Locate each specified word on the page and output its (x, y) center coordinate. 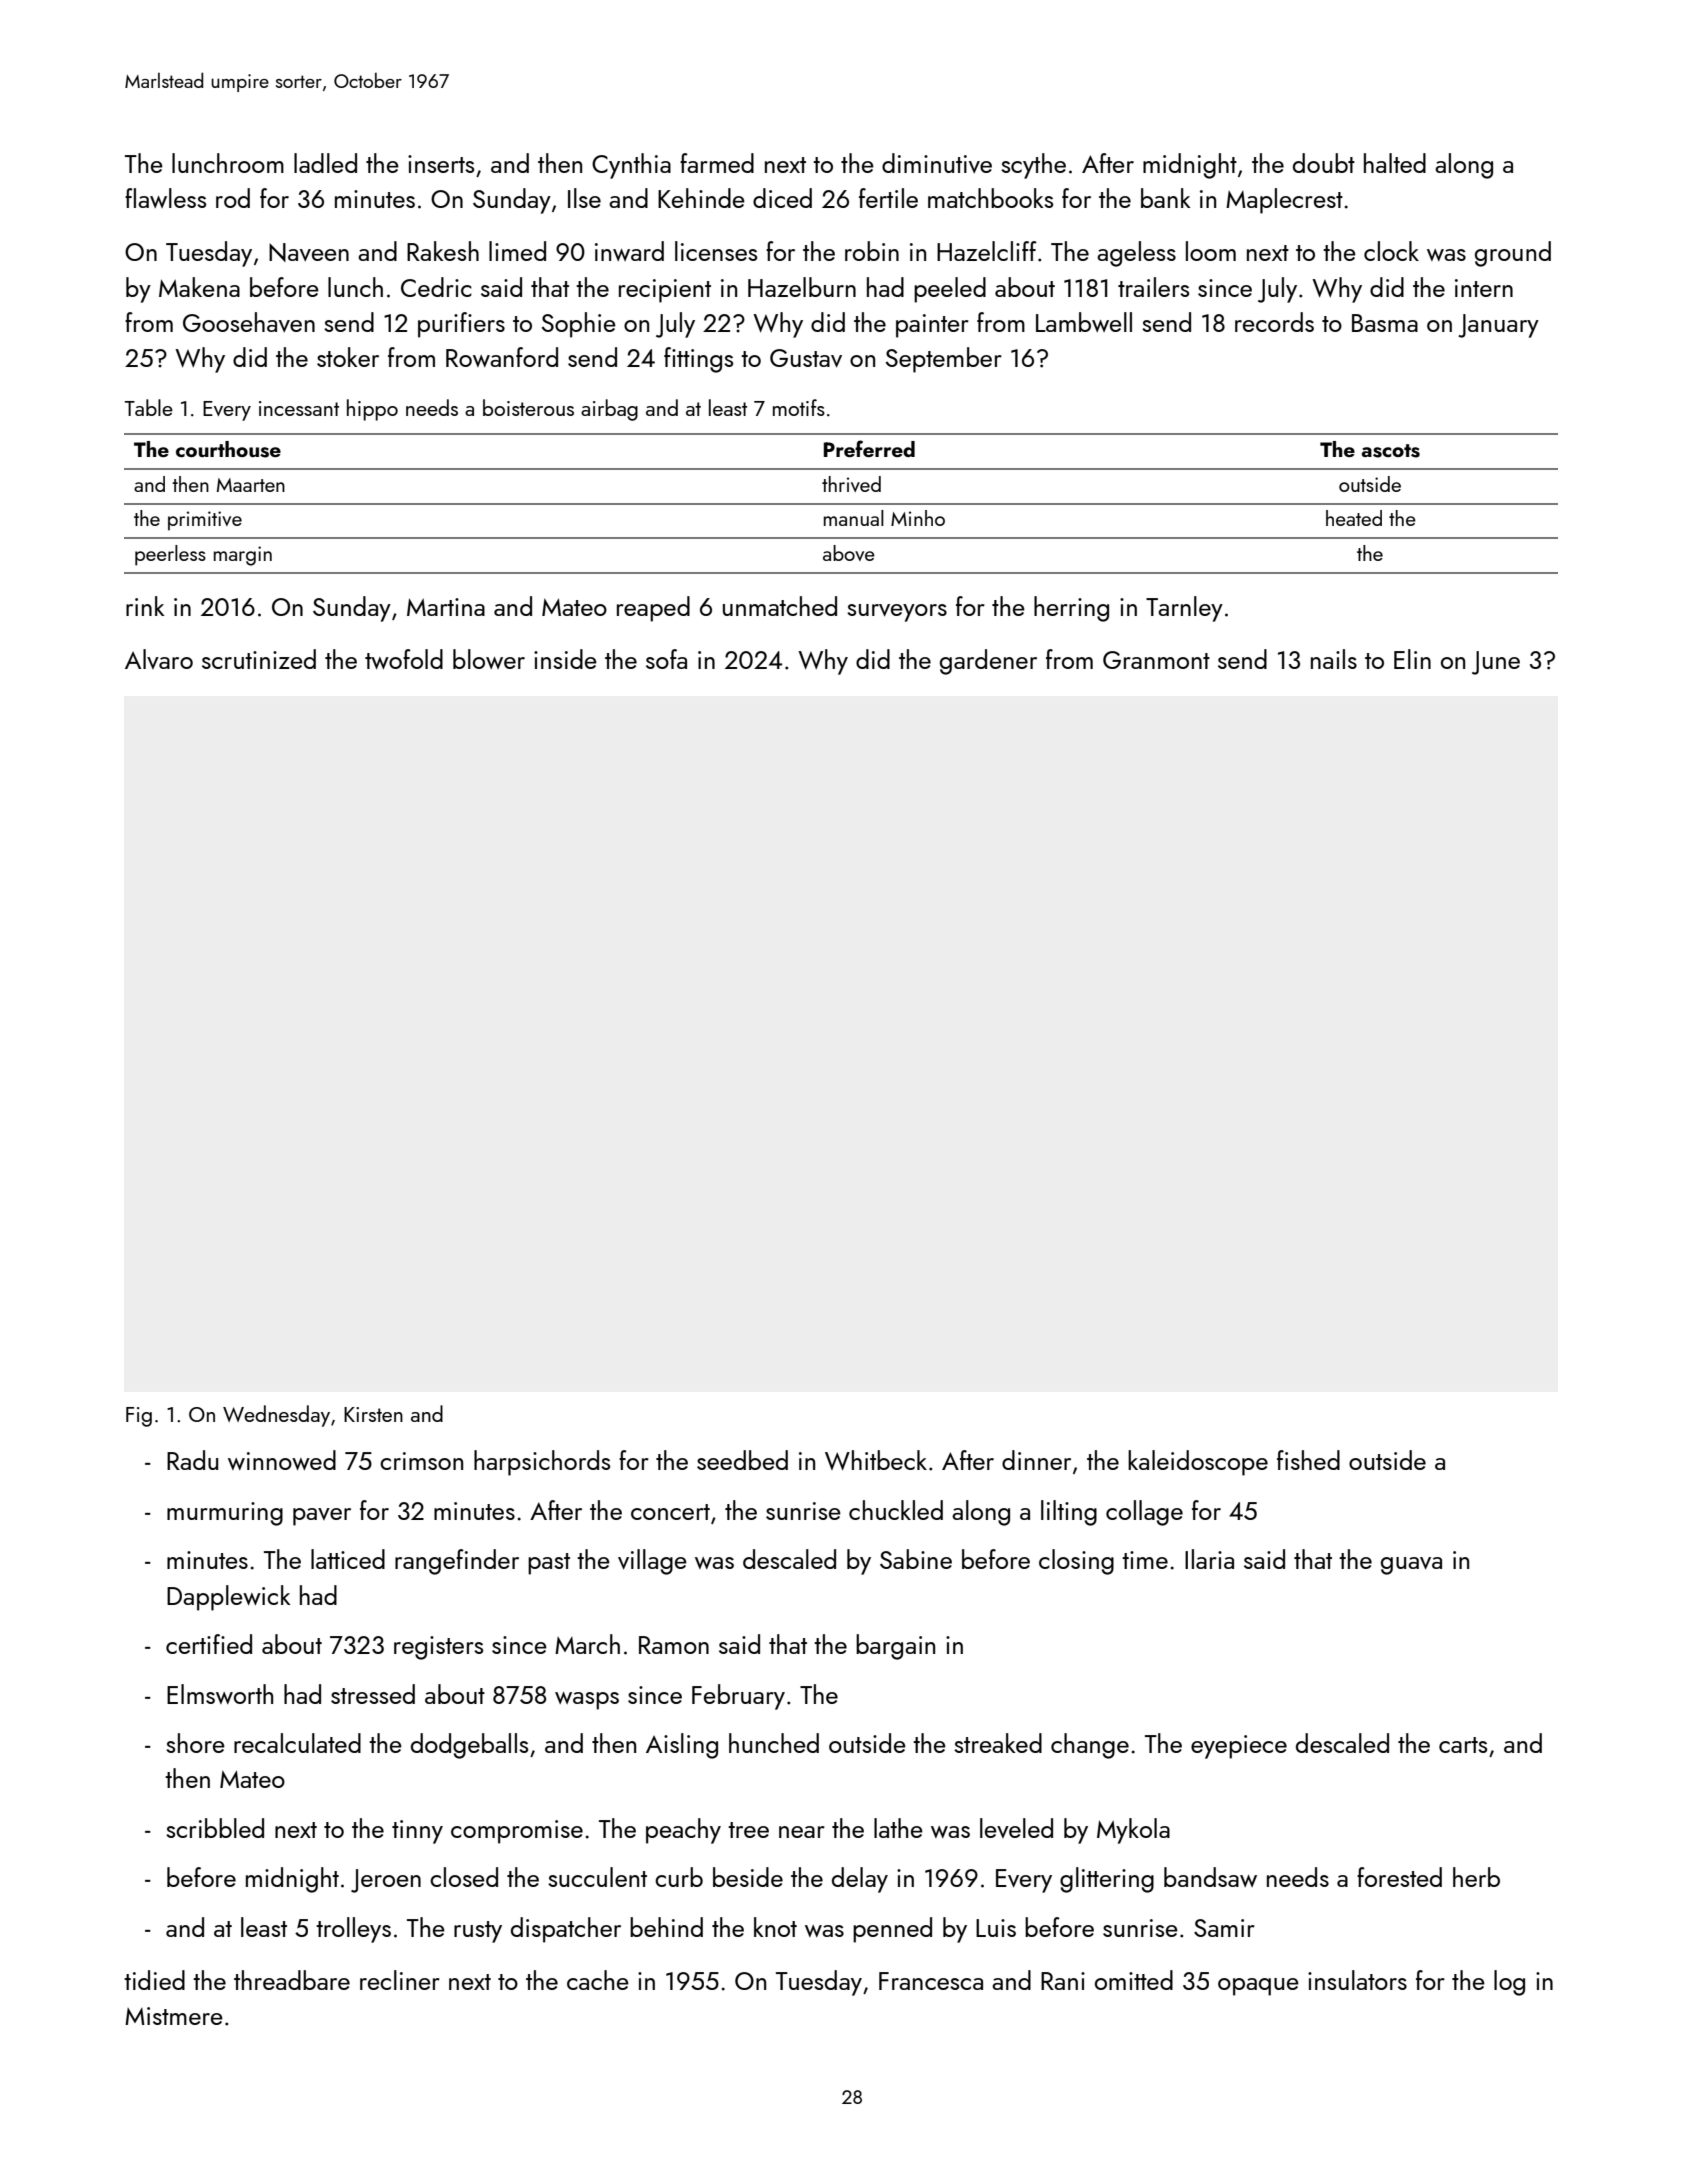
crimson (421, 1461)
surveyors (897, 613)
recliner (400, 1980)
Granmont (1156, 660)
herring (1071, 609)
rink (145, 606)
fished (1308, 1460)
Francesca (931, 1981)
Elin (1412, 659)
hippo (372, 410)
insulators (1357, 1980)
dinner (1036, 1460)
